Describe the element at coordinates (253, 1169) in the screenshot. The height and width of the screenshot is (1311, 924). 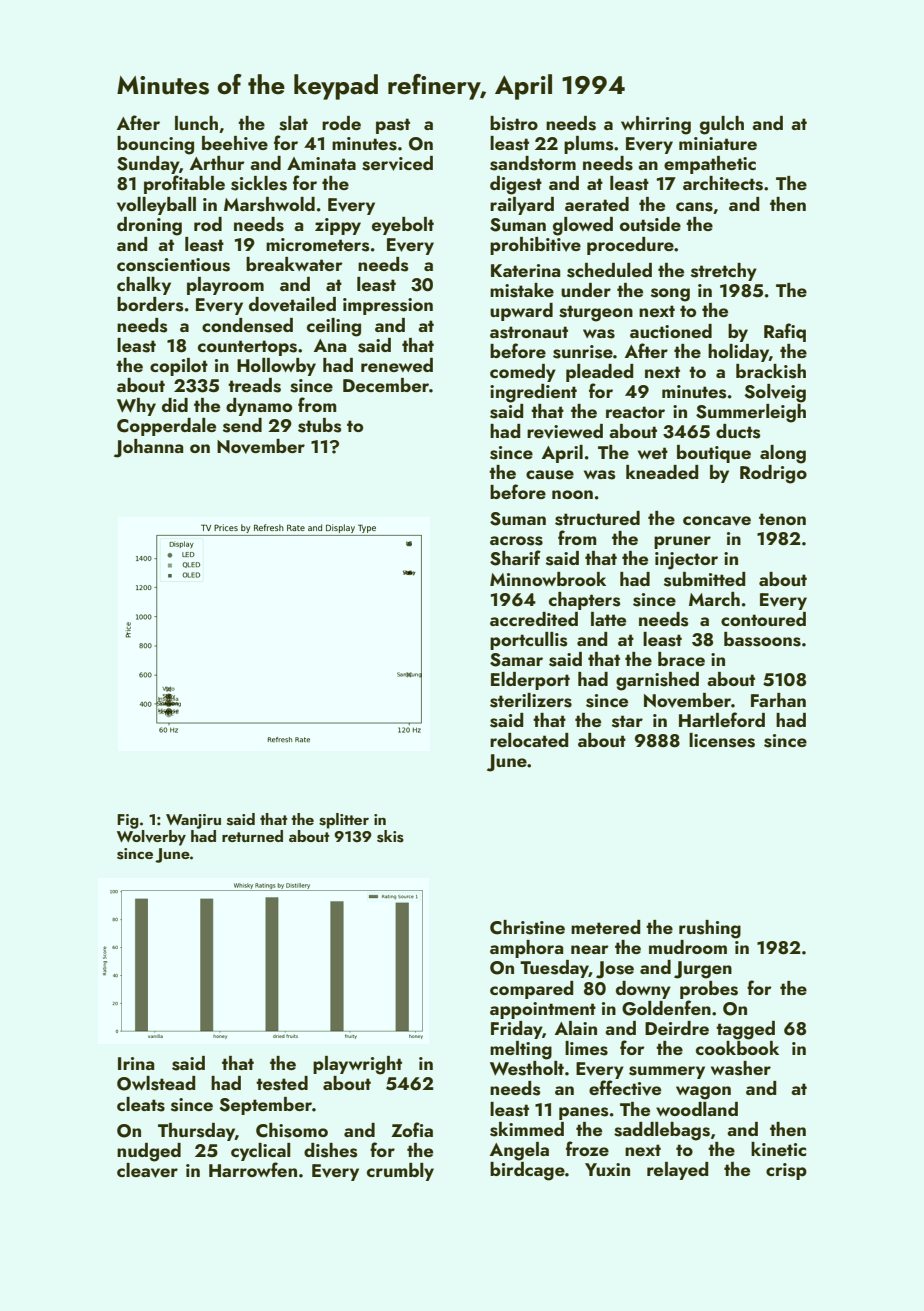
I see `Harrowfen` at that location.
